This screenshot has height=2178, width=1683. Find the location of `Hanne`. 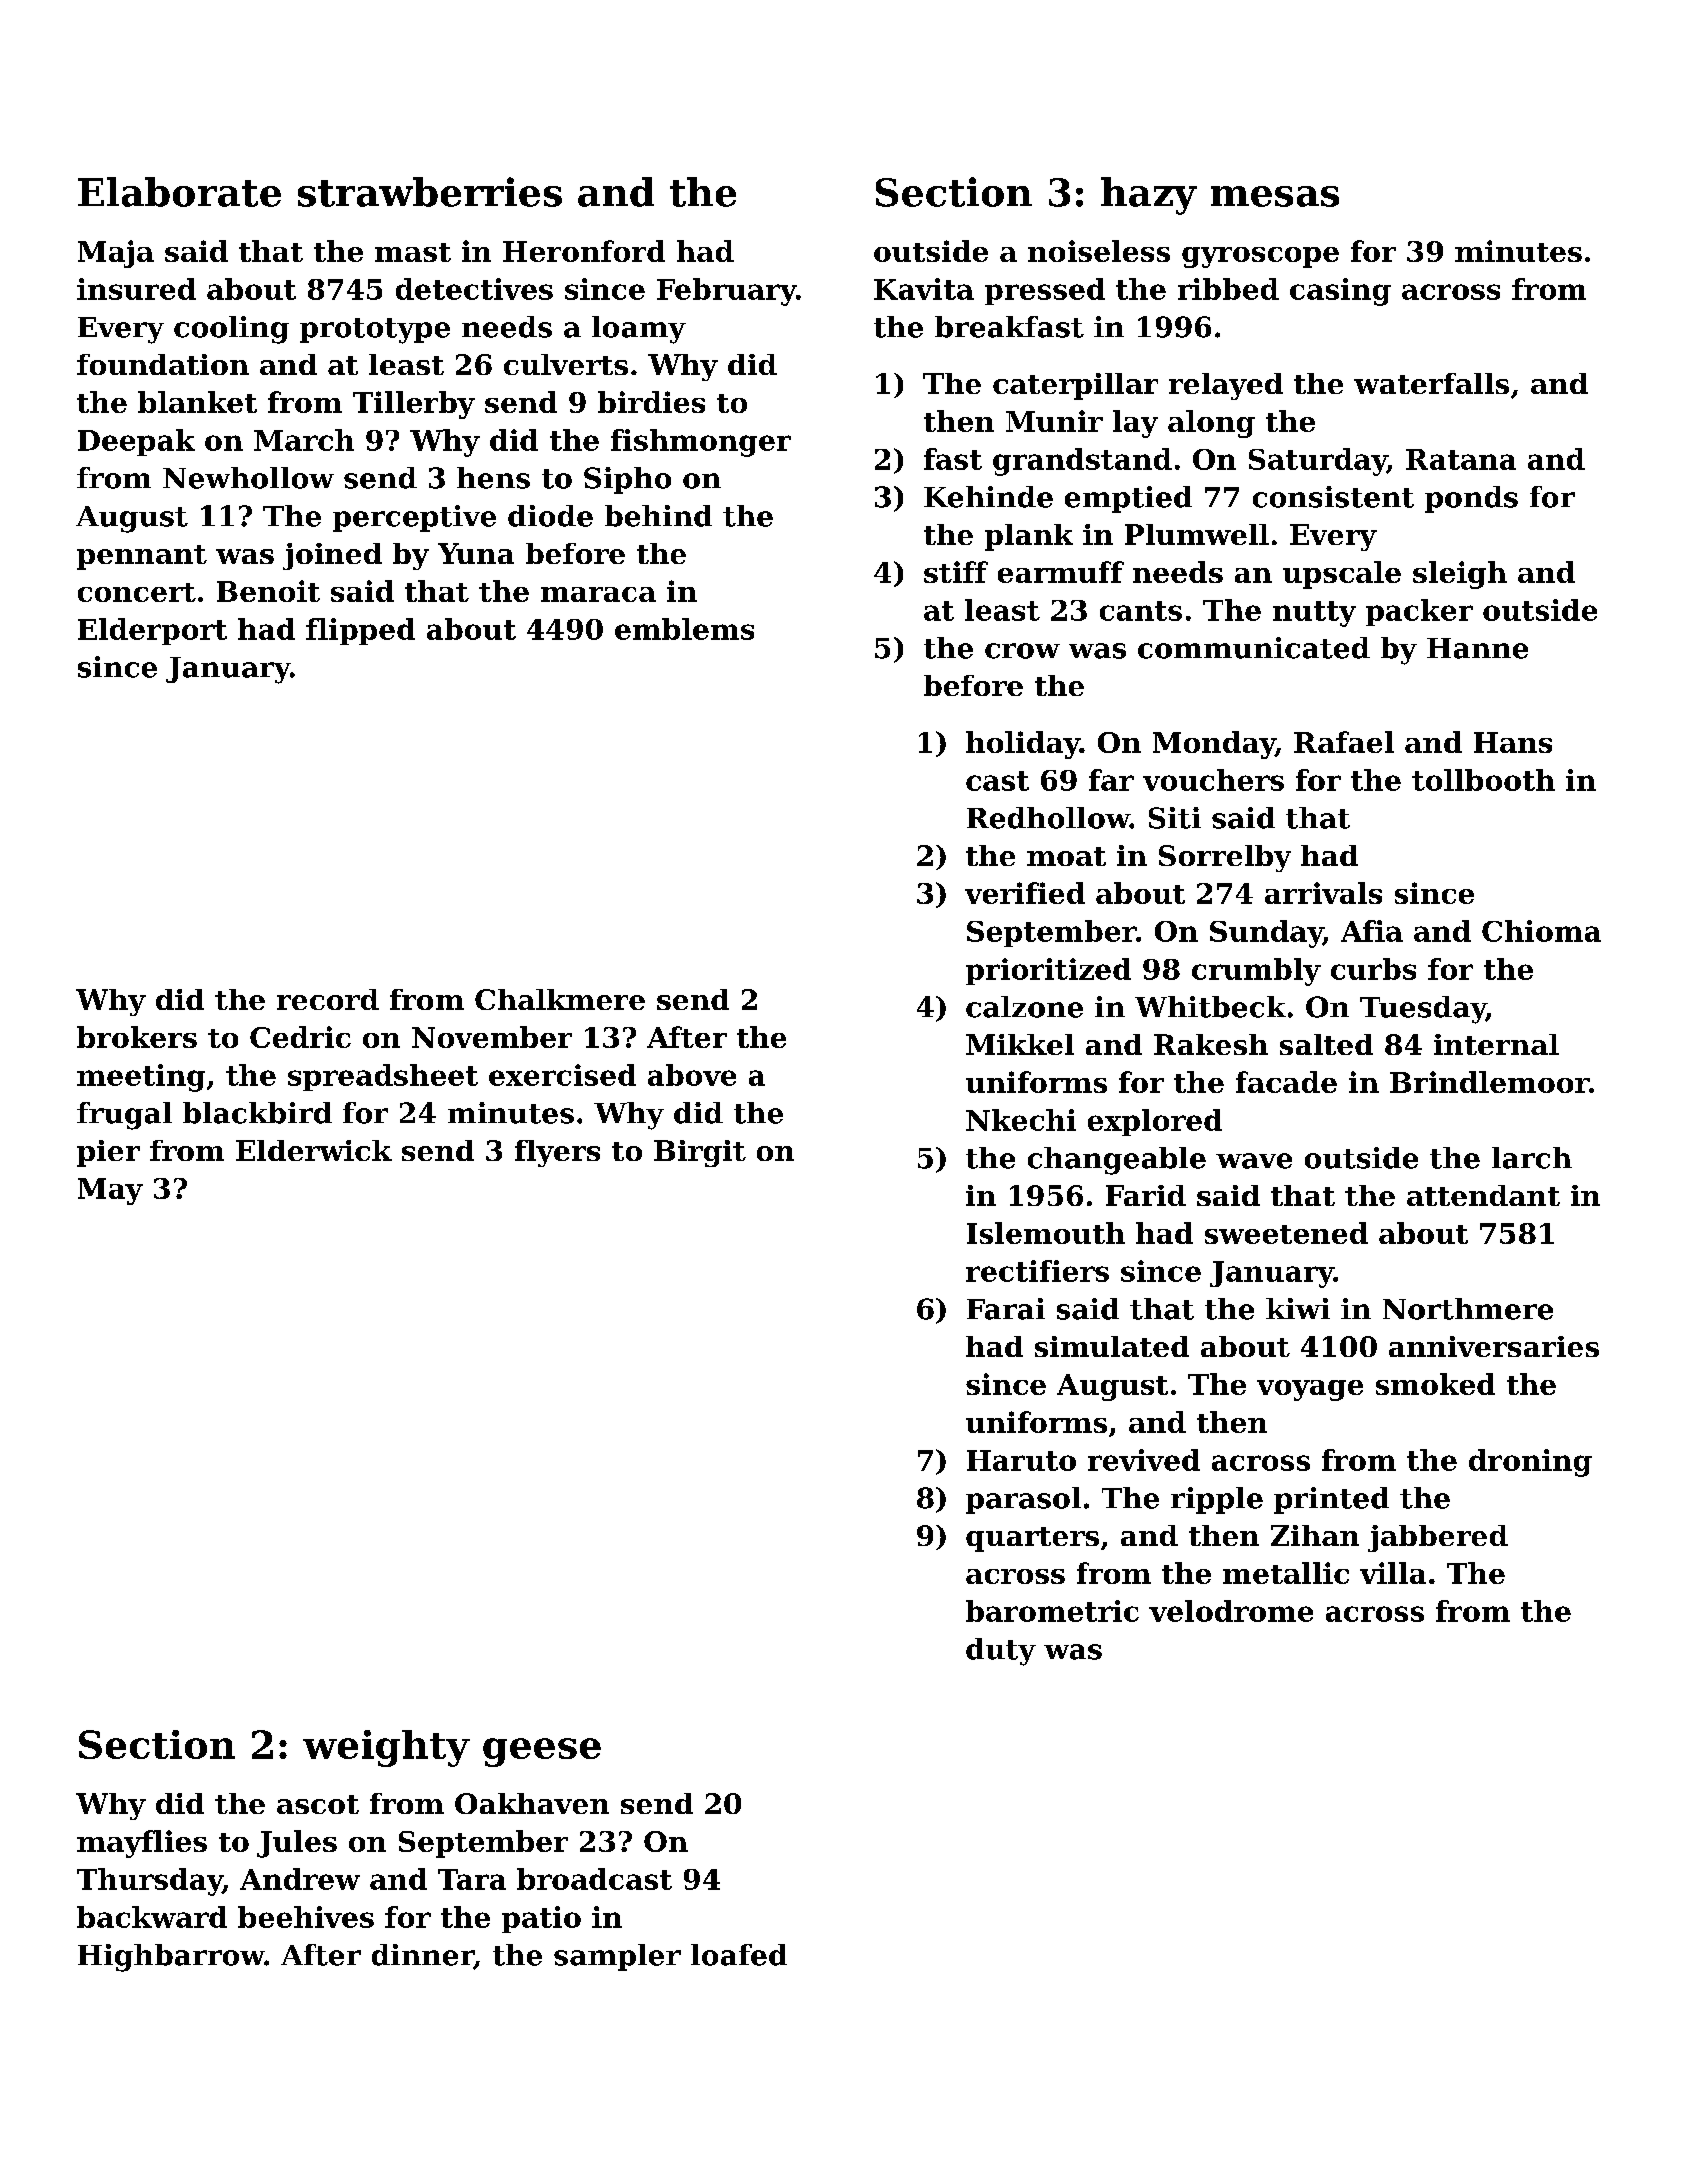

Hanne is located at coordinates (1477, 648).
